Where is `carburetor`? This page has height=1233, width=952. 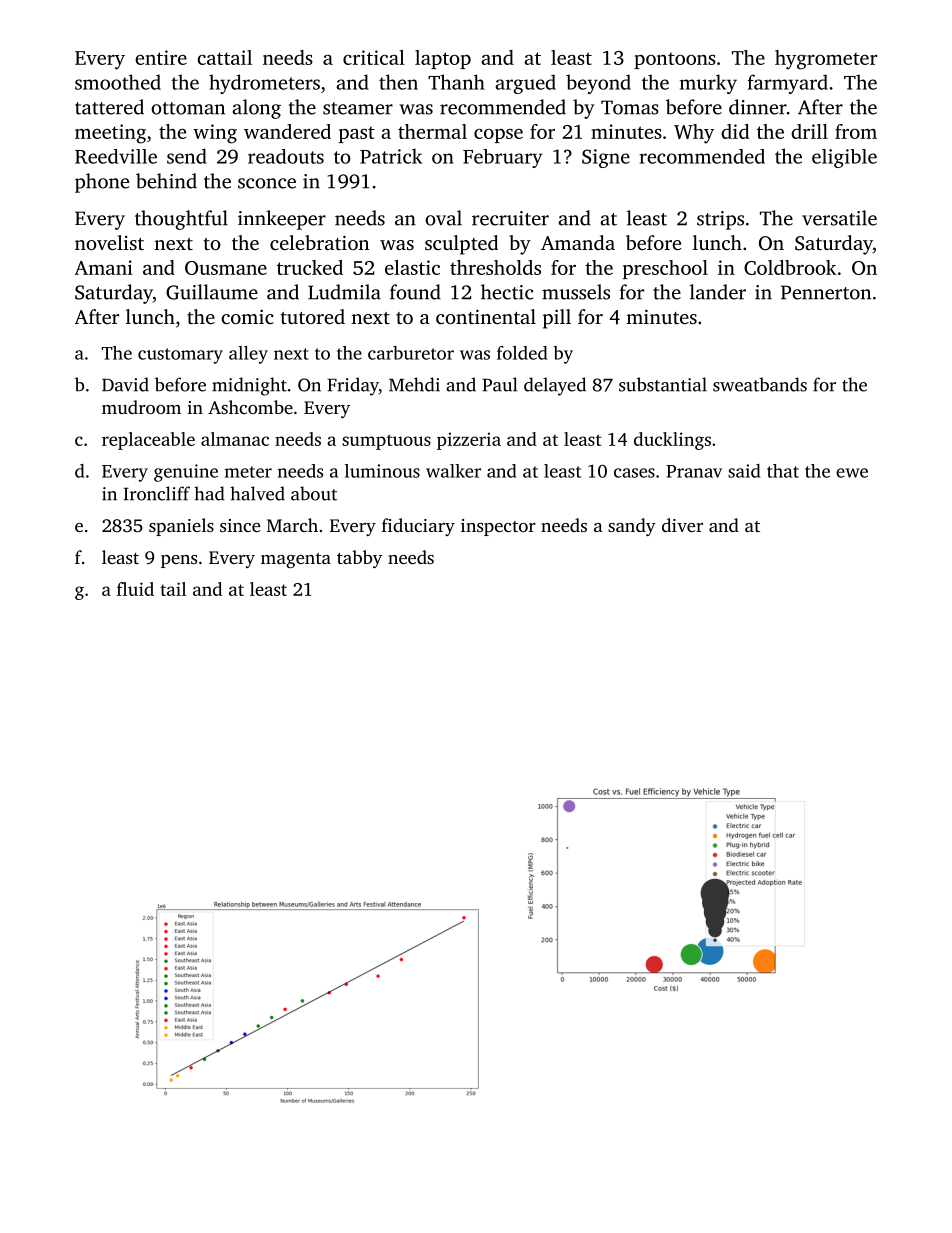
carburetor is located at coordinates (411, 353).
